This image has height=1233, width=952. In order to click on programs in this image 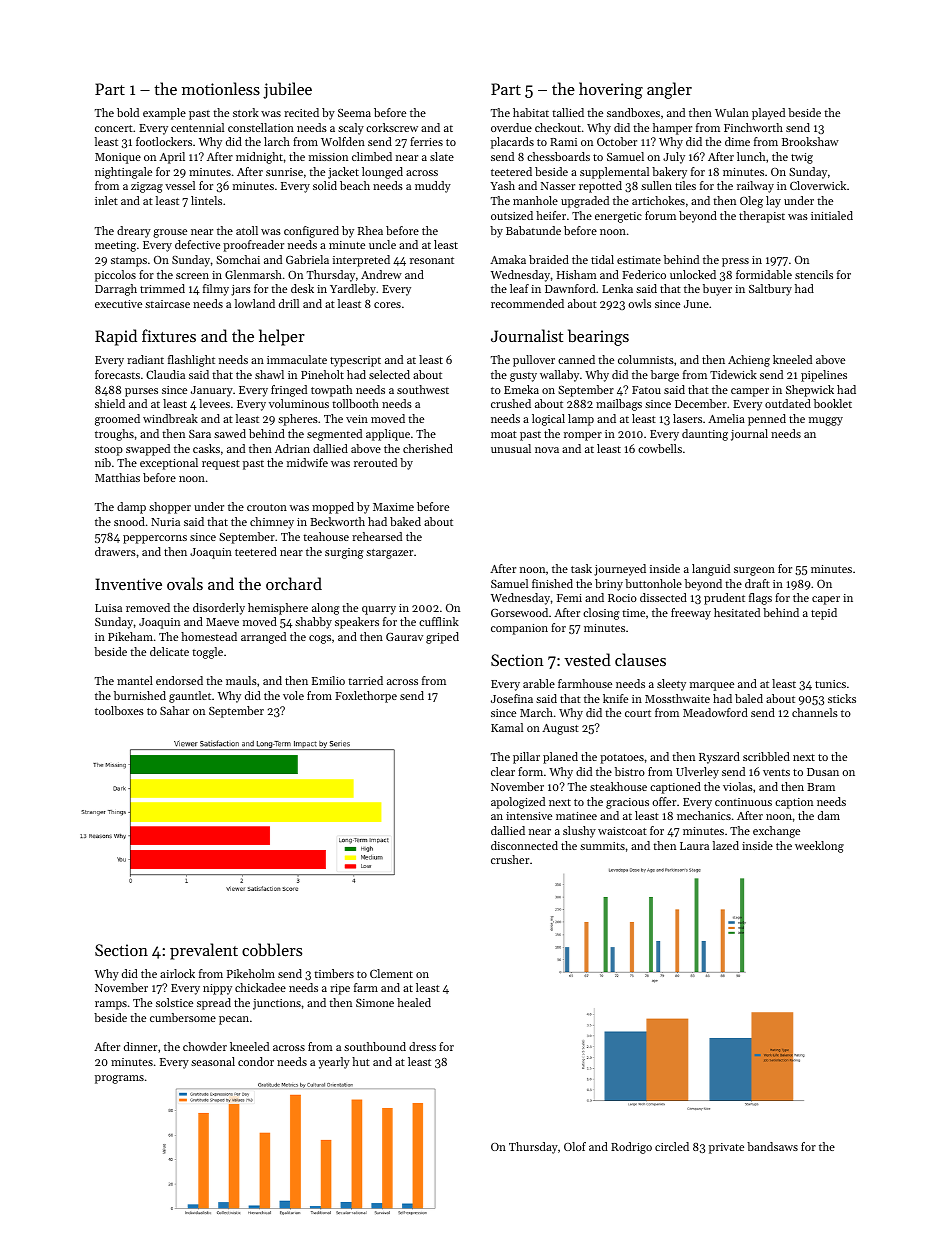, I will do `click(119, 1079)`.
